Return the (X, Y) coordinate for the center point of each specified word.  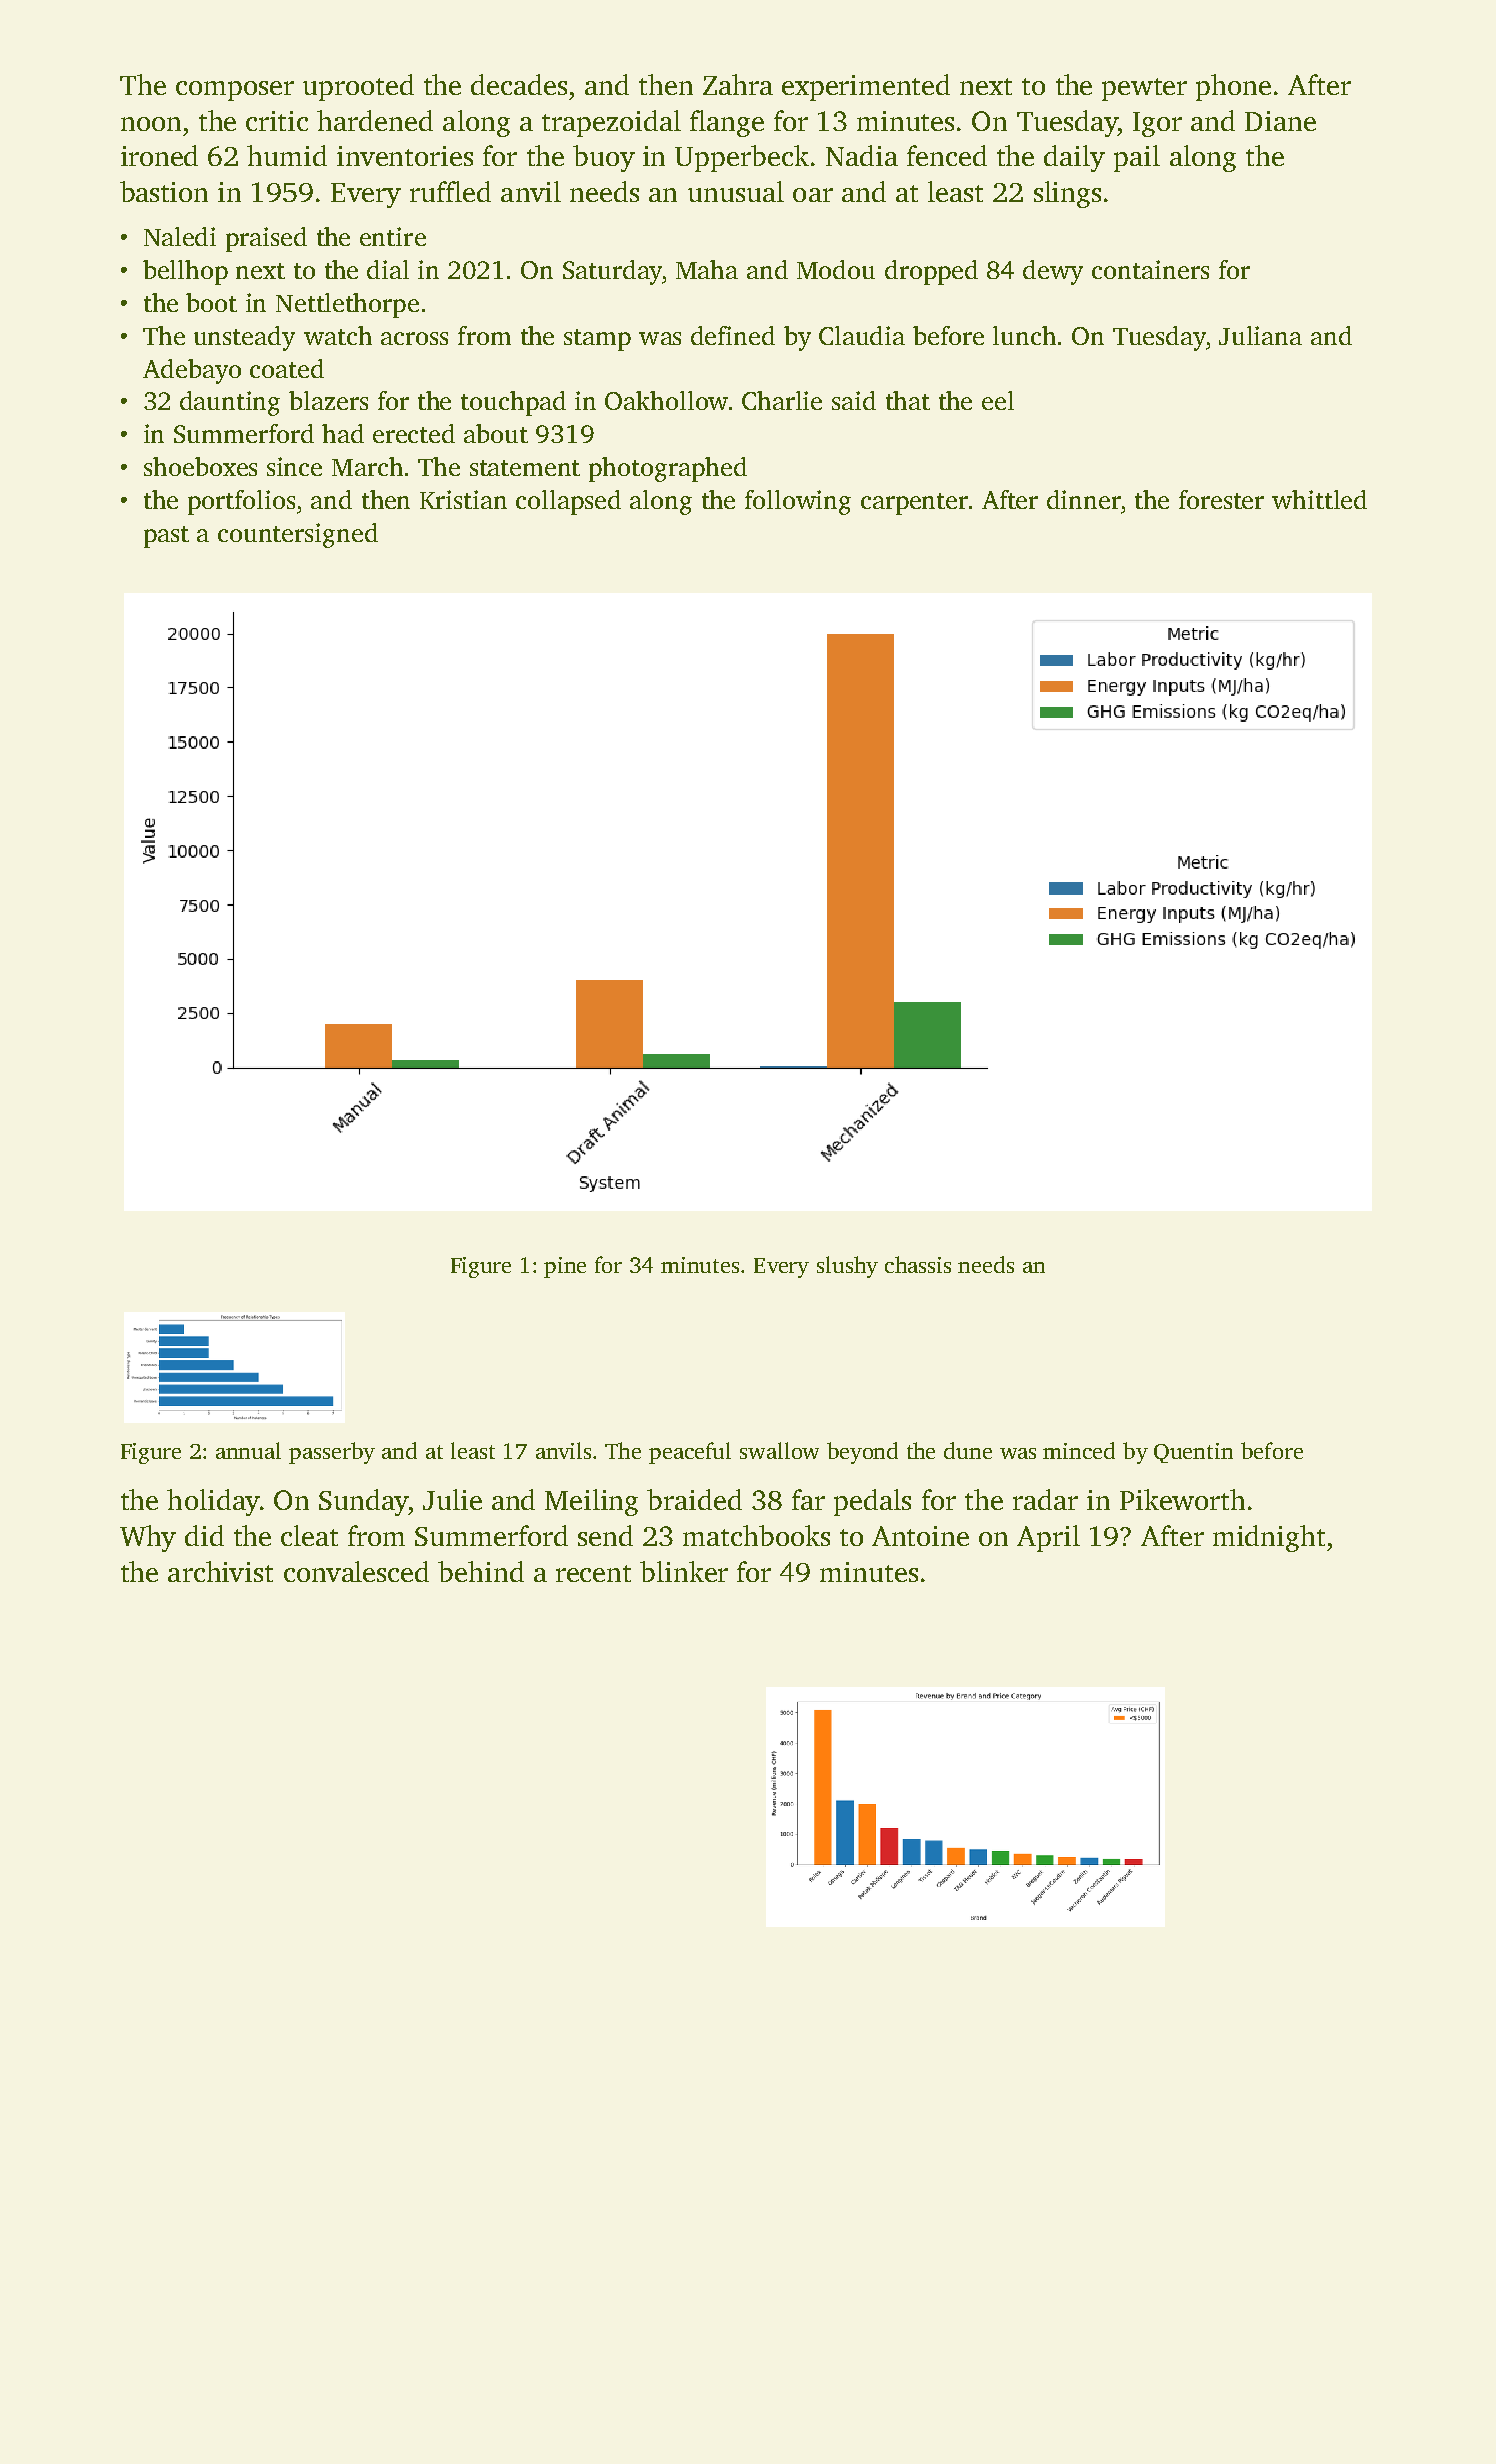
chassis (918, 1264)
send (605, 1535)
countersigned (298, 535)
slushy (847, 1267)
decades (519, 84)
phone (1233, 87)
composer (235, 91)
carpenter (914, 504)
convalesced (356, 1571)
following (798, 502)
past (166, 537)
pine (565, 1267)
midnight (1269, 1538)
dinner (1084, 499)
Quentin (1193, 1453)
